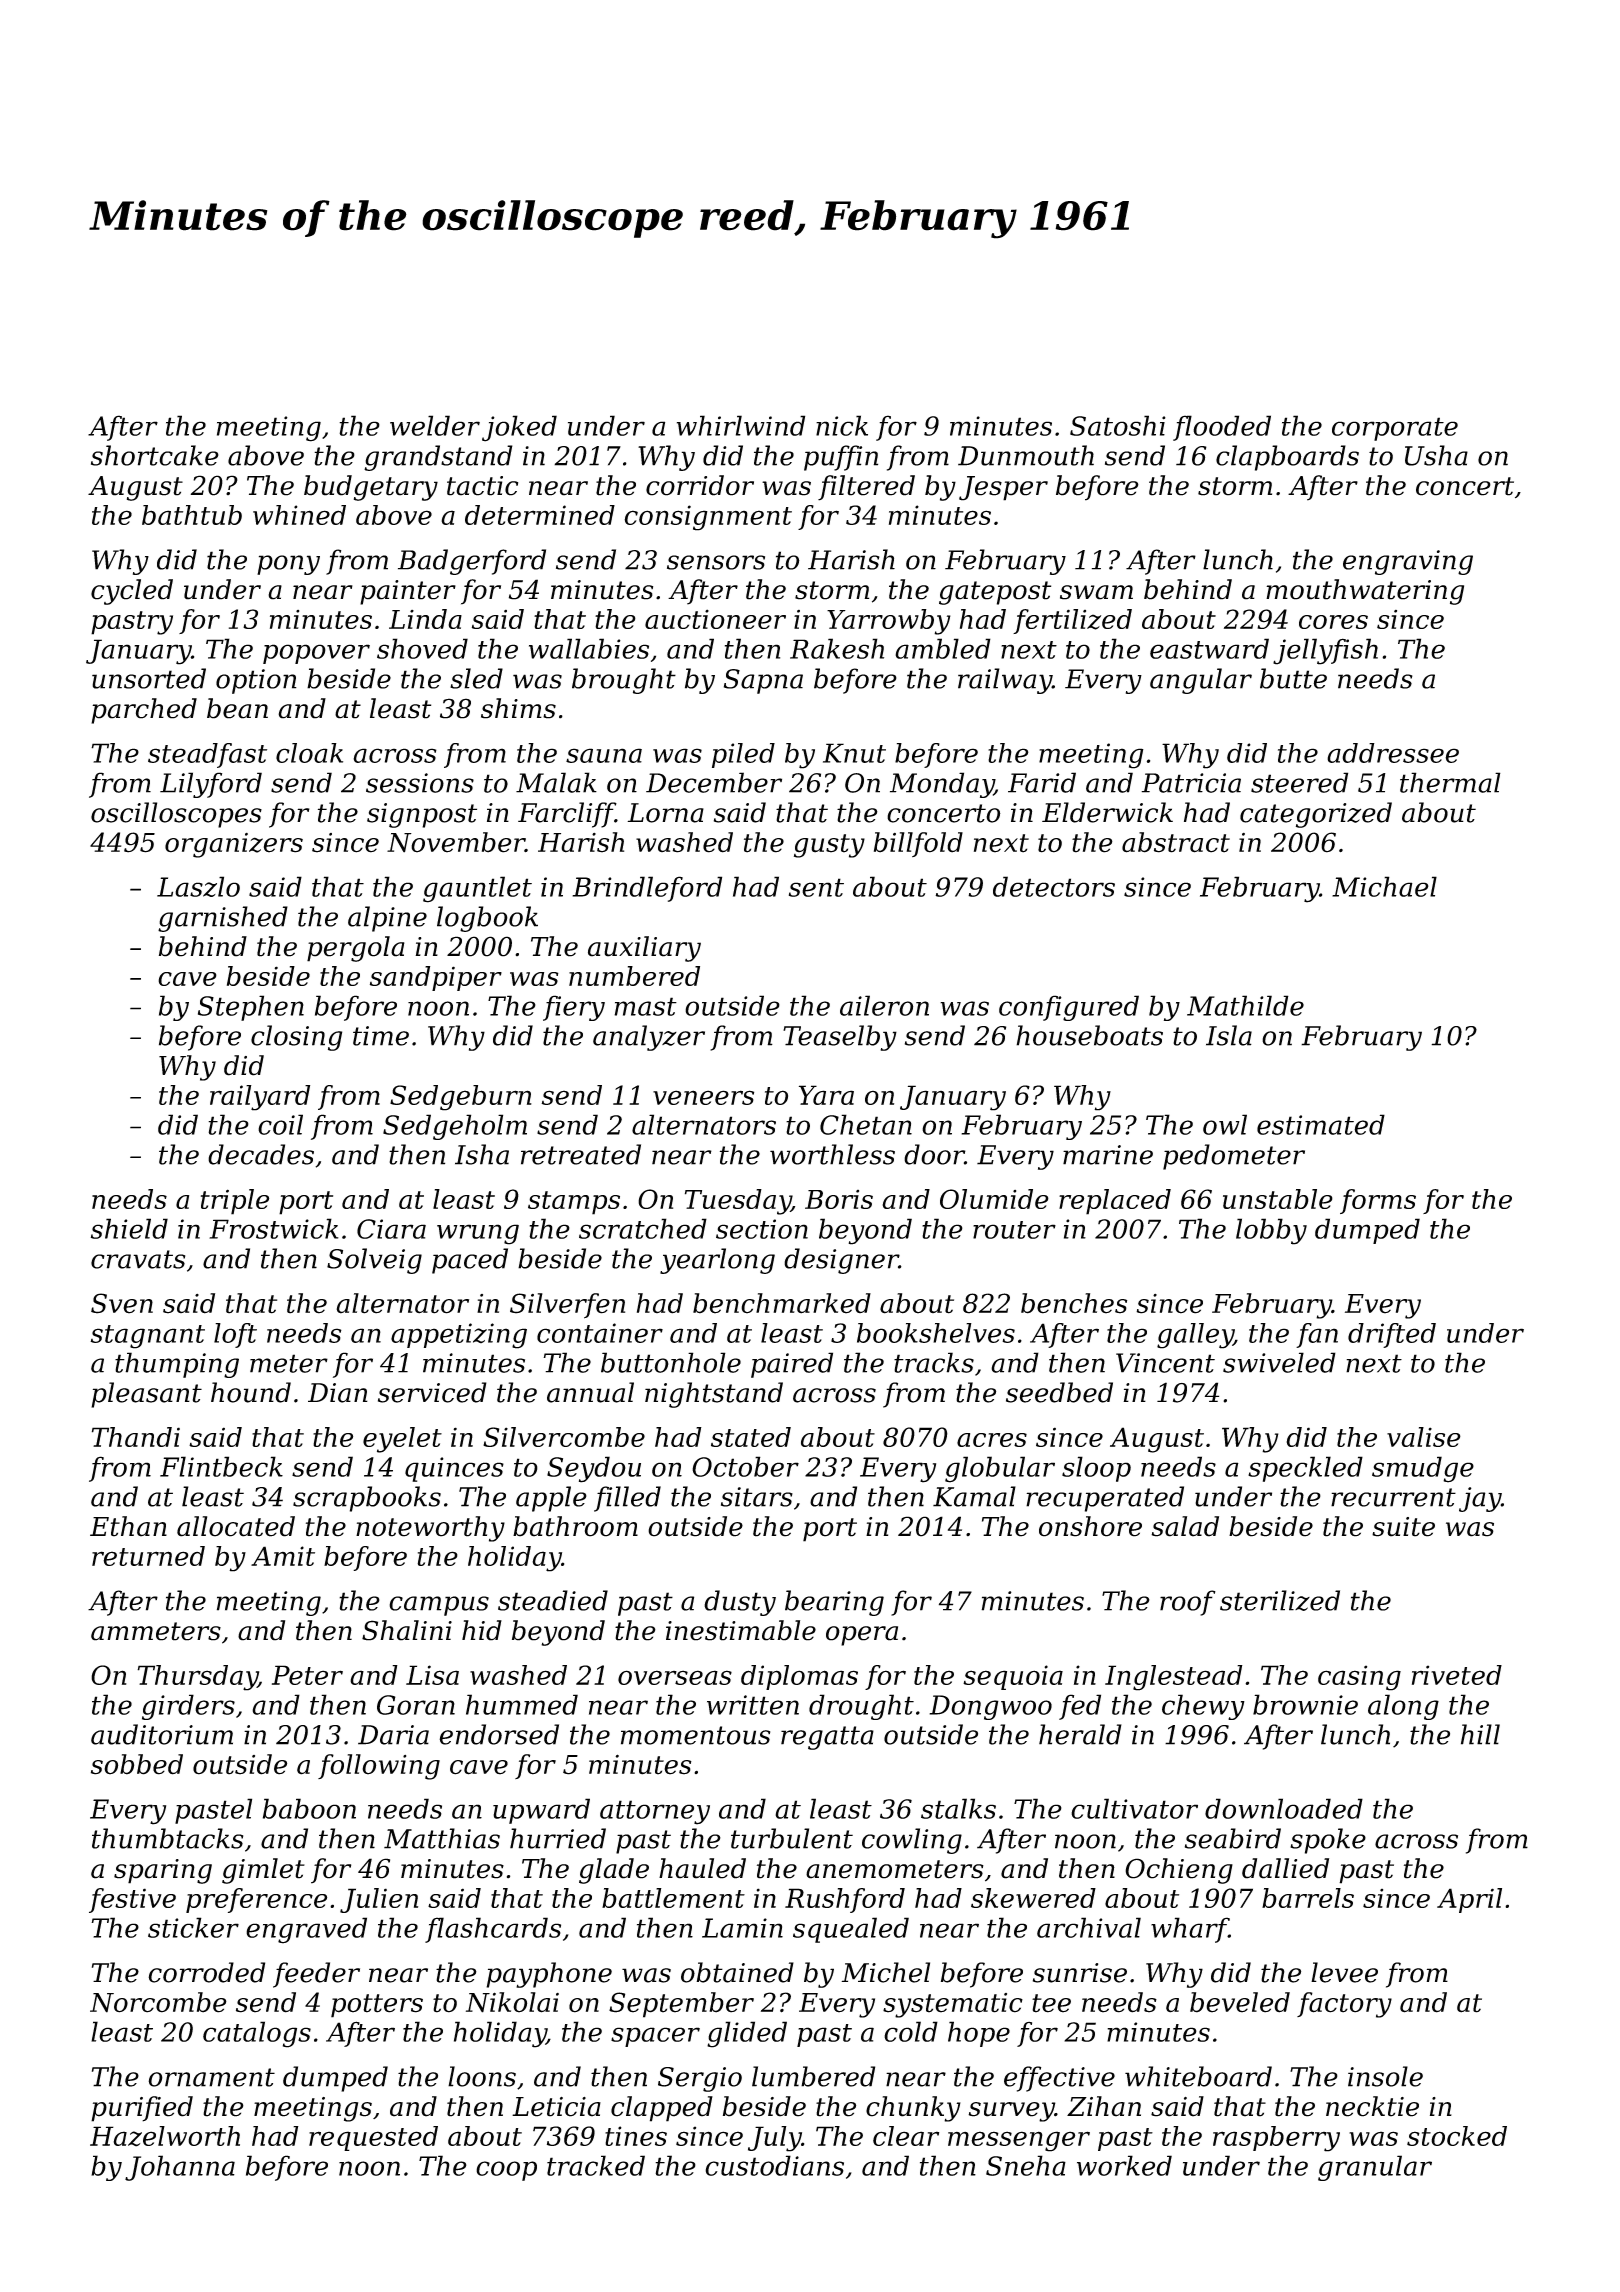 The image size is (1620, 2292). What do you see at coordinates (715, 619) in the page?
I see `auctioneer` at bounding box center [715, 619].
